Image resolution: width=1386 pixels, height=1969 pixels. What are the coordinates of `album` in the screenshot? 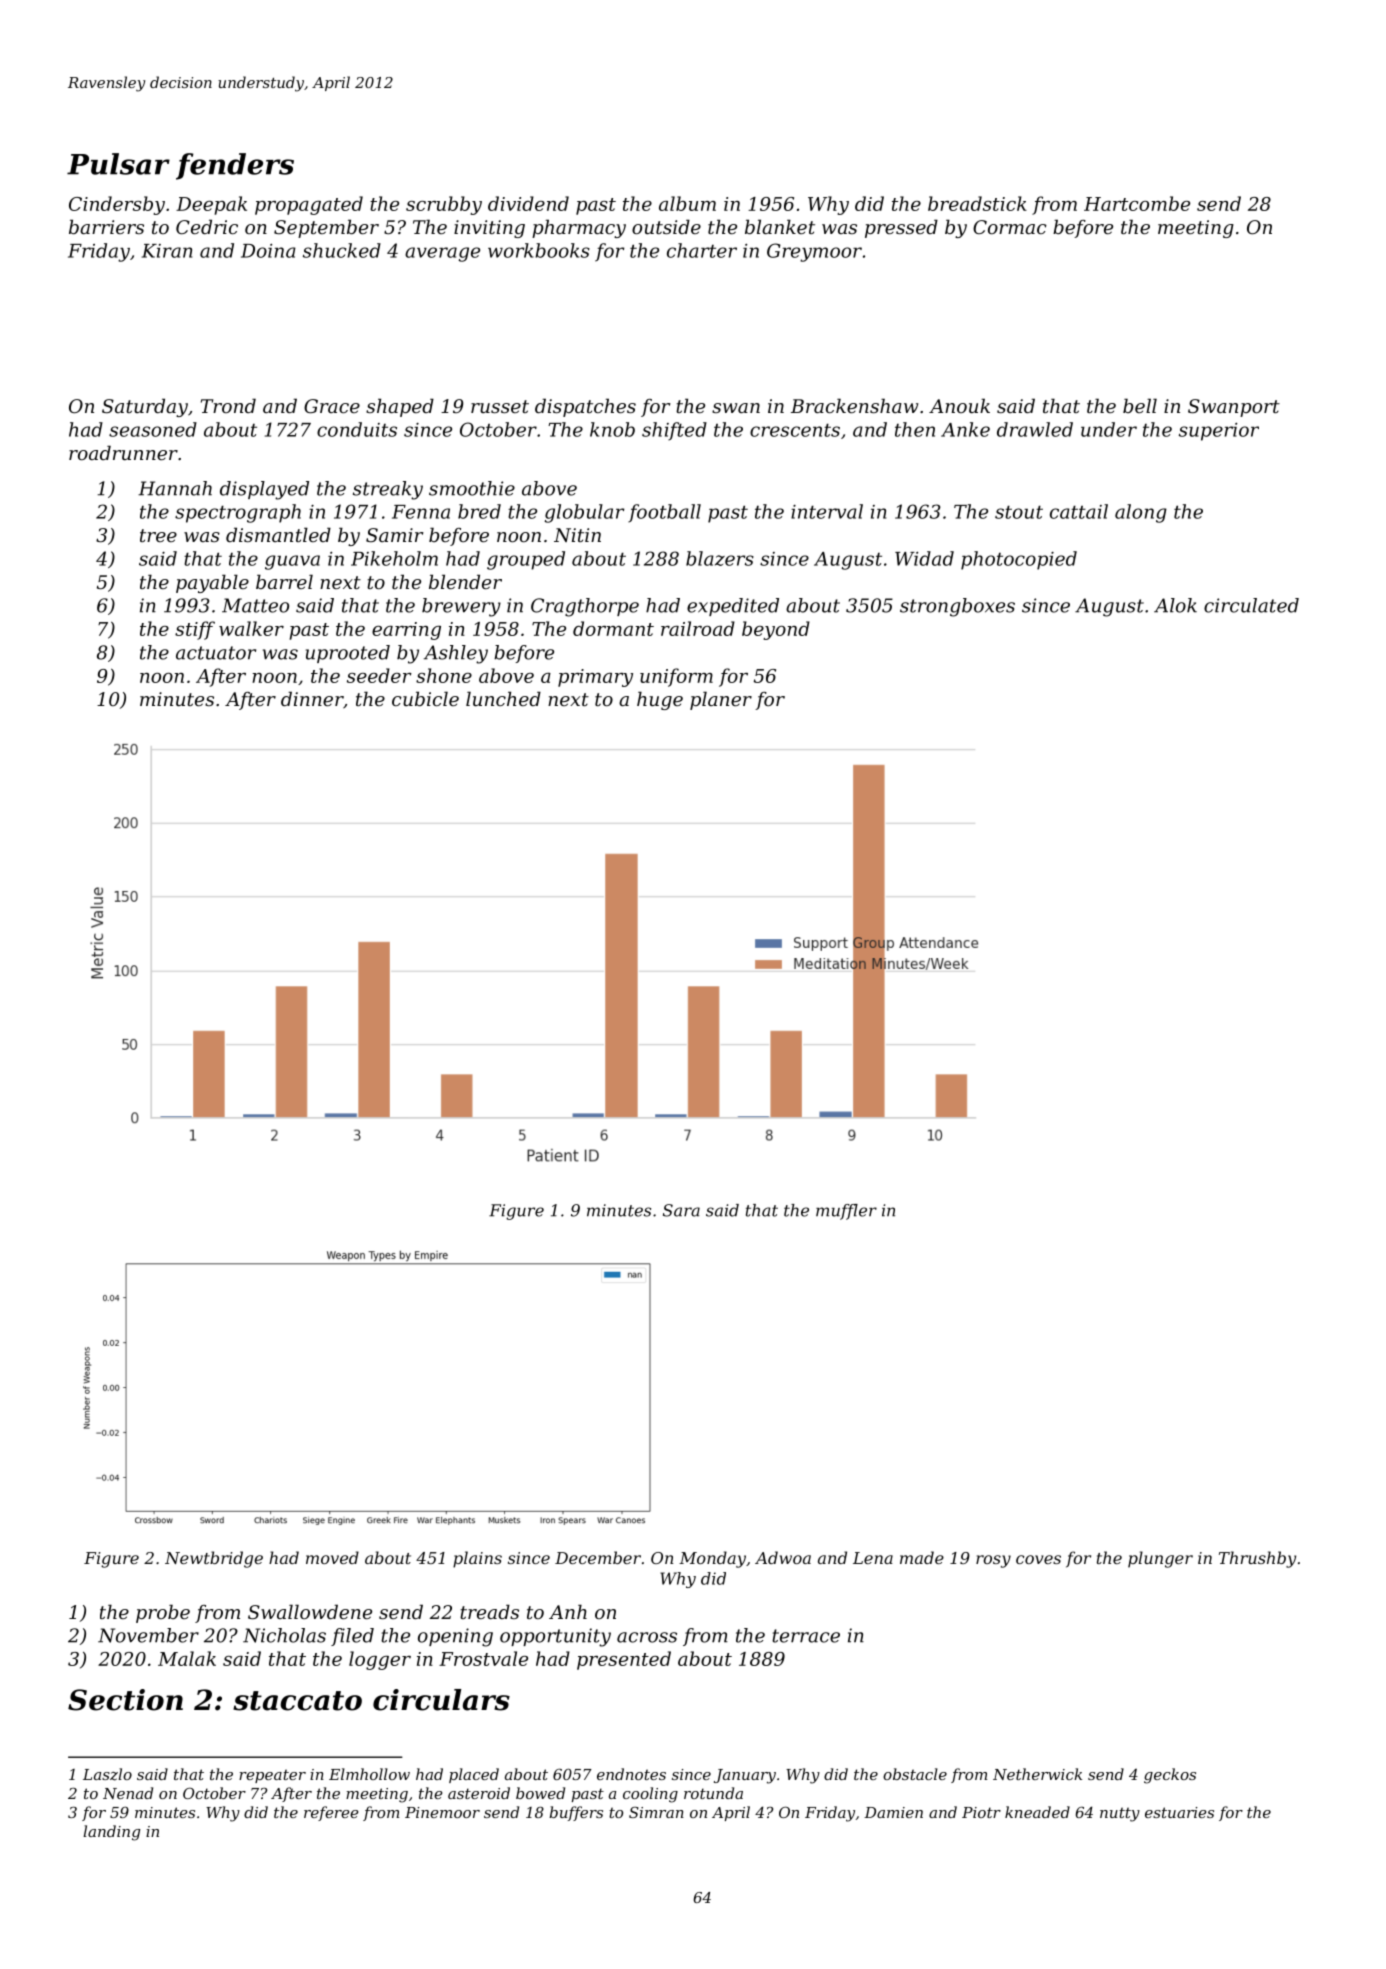 It's located at (687, 203).
